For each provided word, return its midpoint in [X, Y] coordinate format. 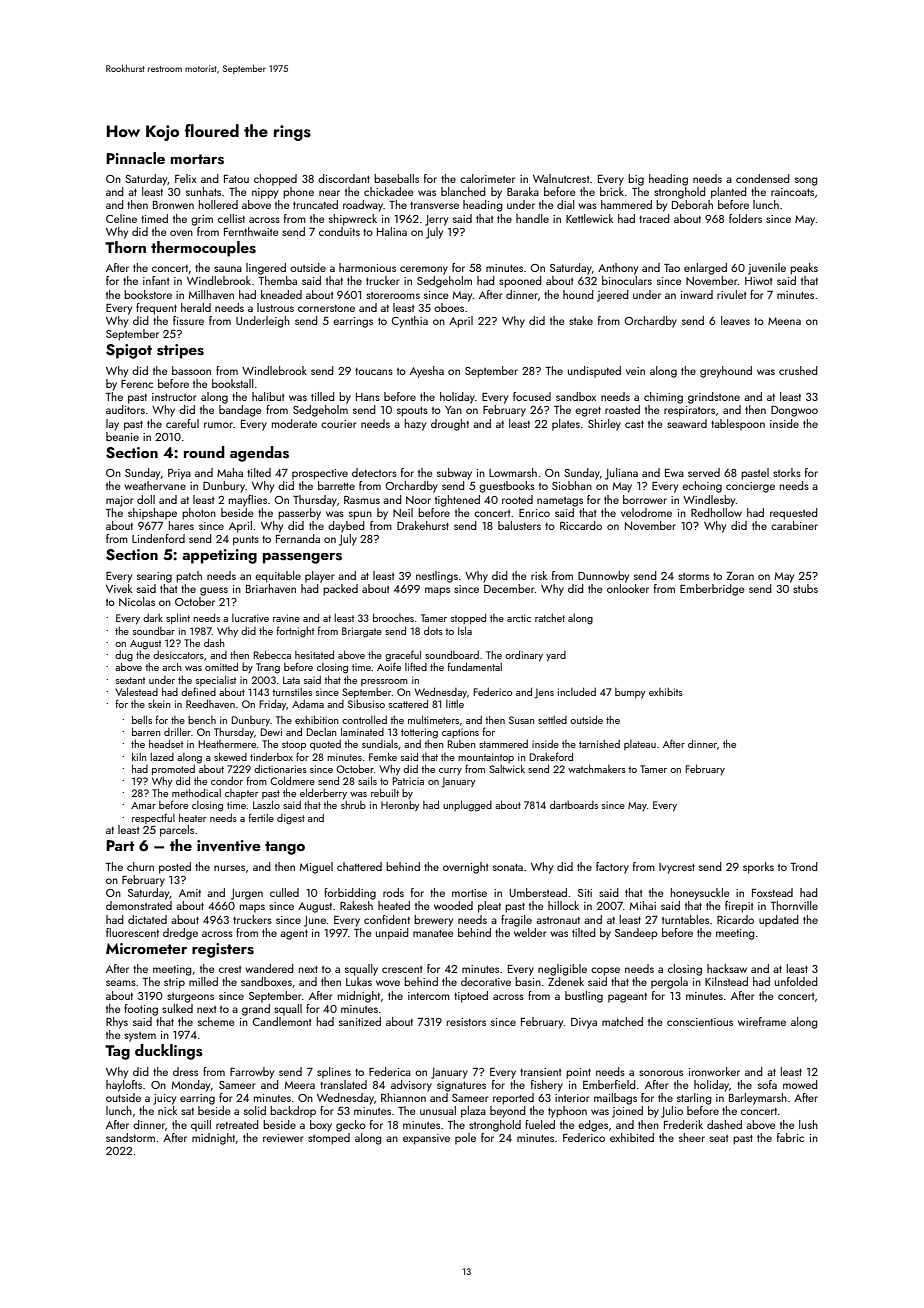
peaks [804, 269]
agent [294, 934]
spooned [520, 282]
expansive [426, 1139]
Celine [121, 218]
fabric [790, 1137]
